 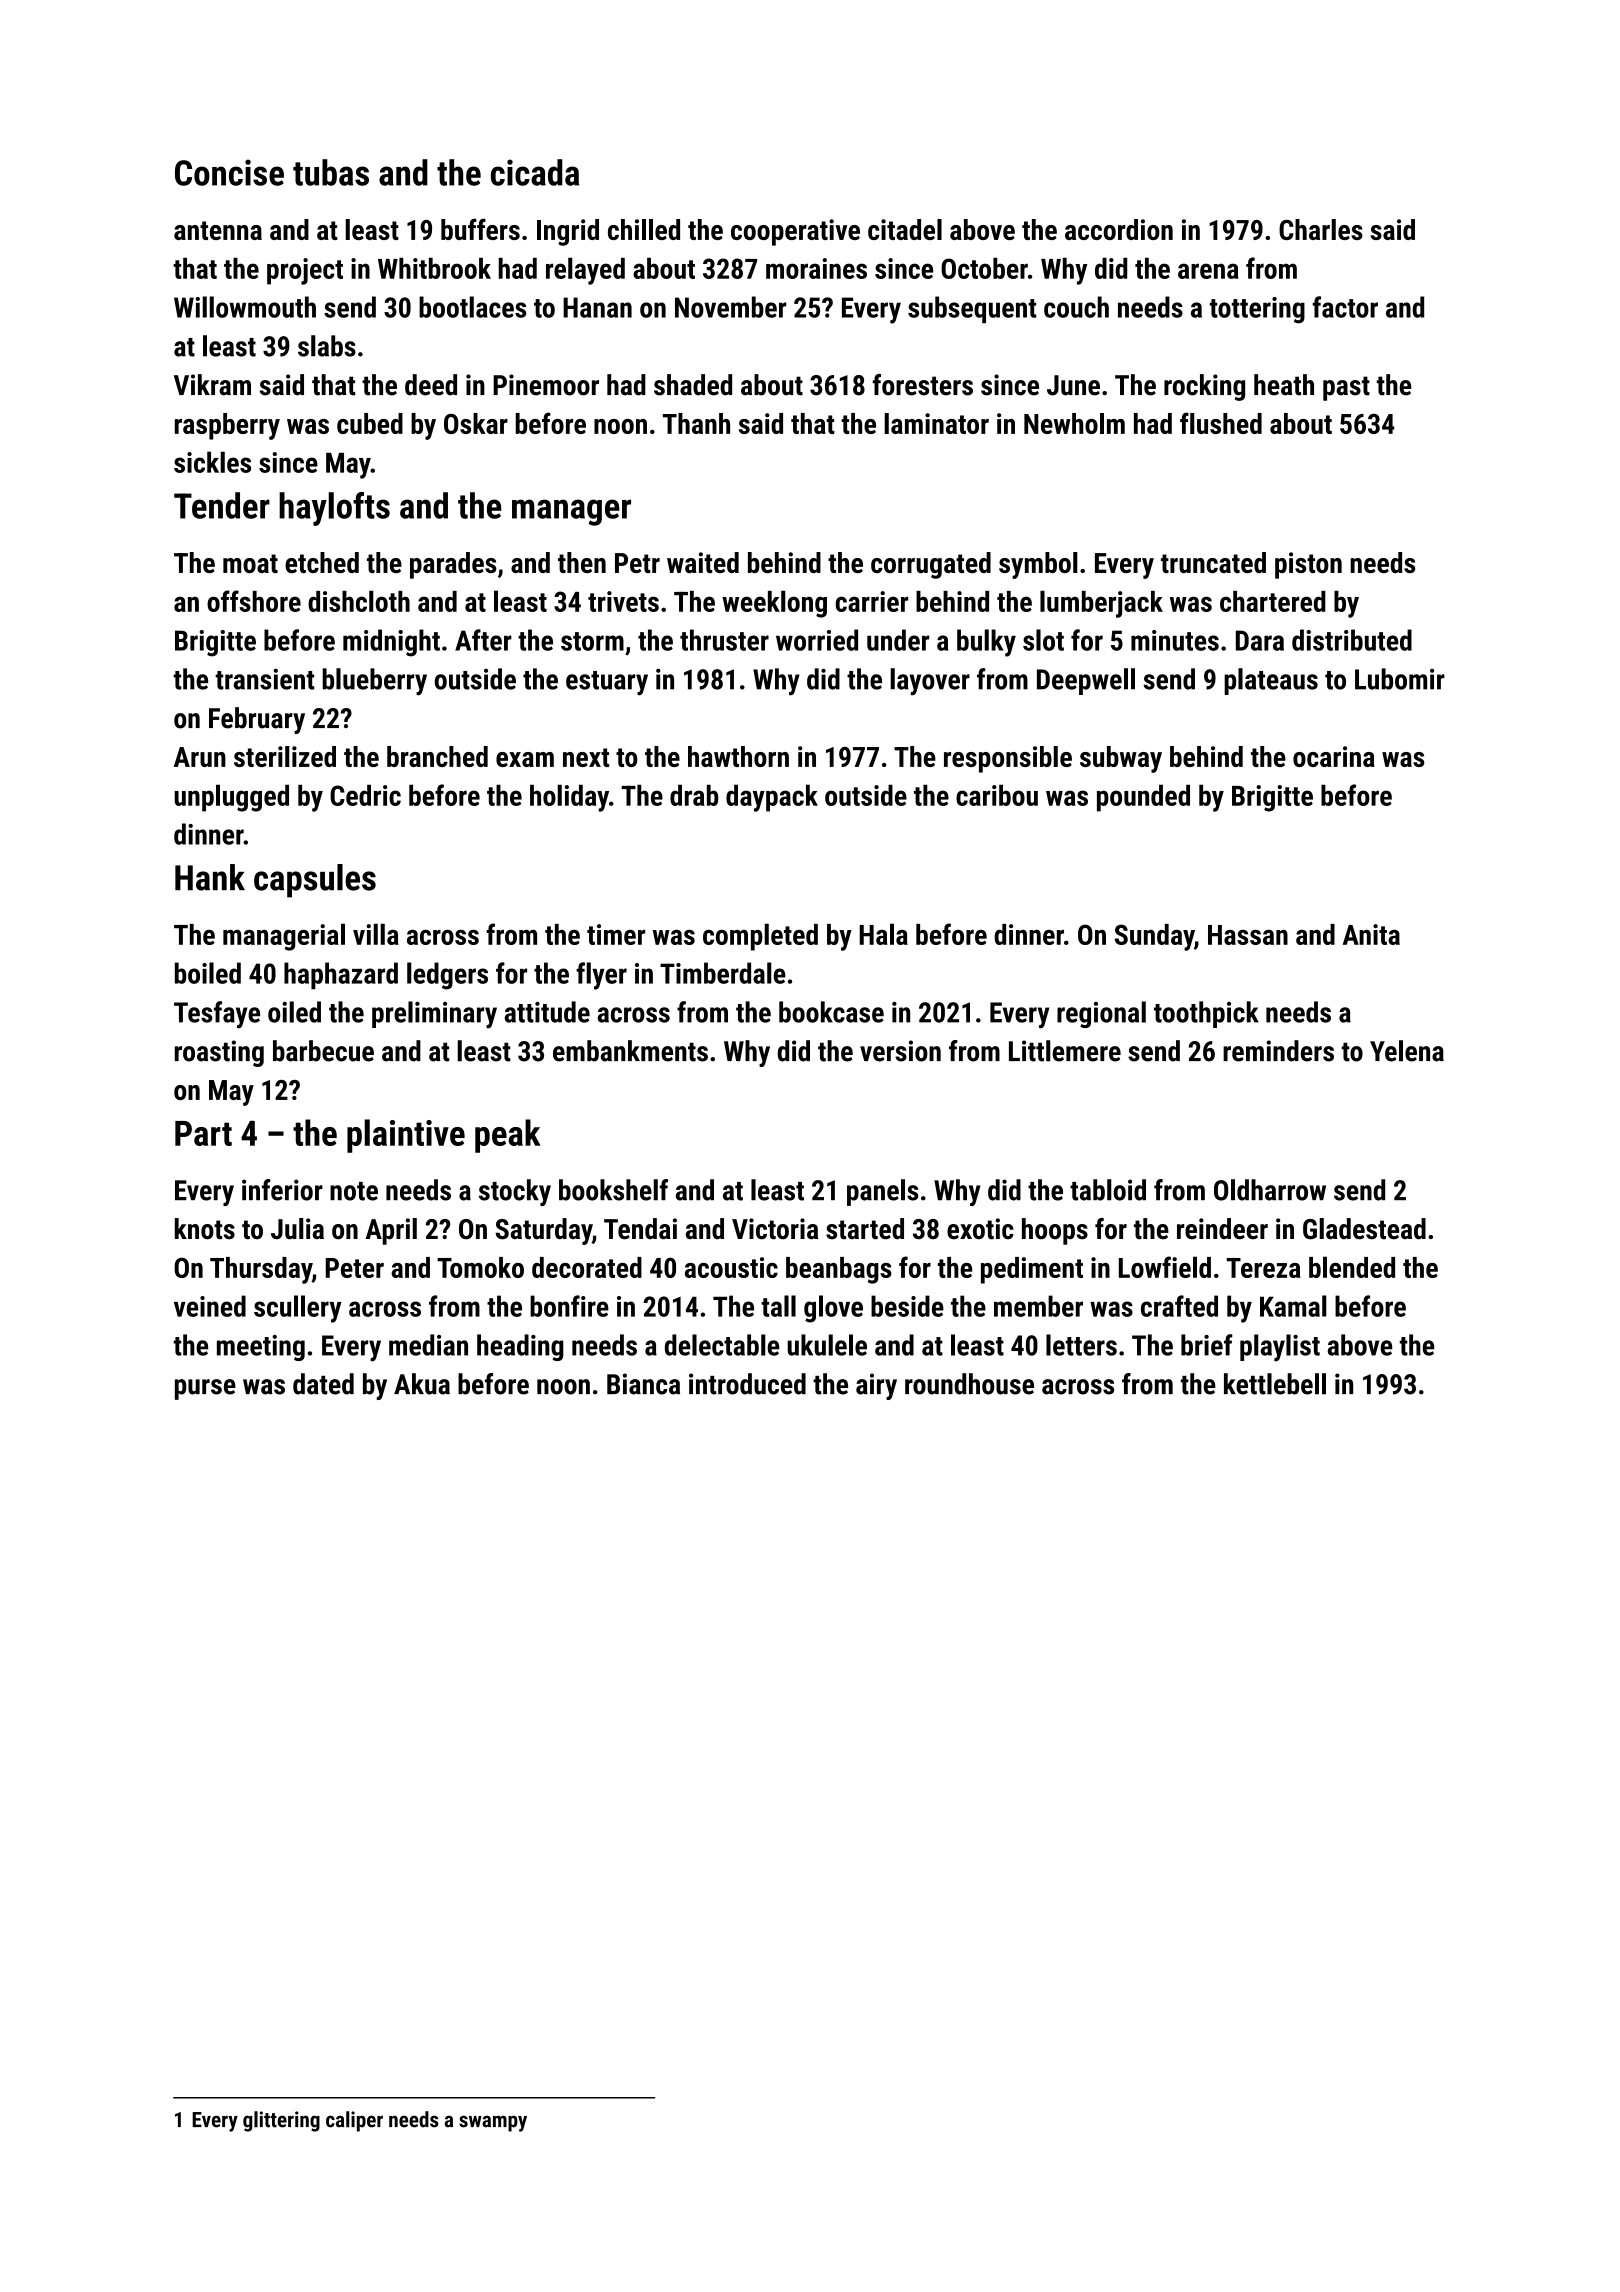 I want to click on Whitbrook, so click(x=434, y=268).
